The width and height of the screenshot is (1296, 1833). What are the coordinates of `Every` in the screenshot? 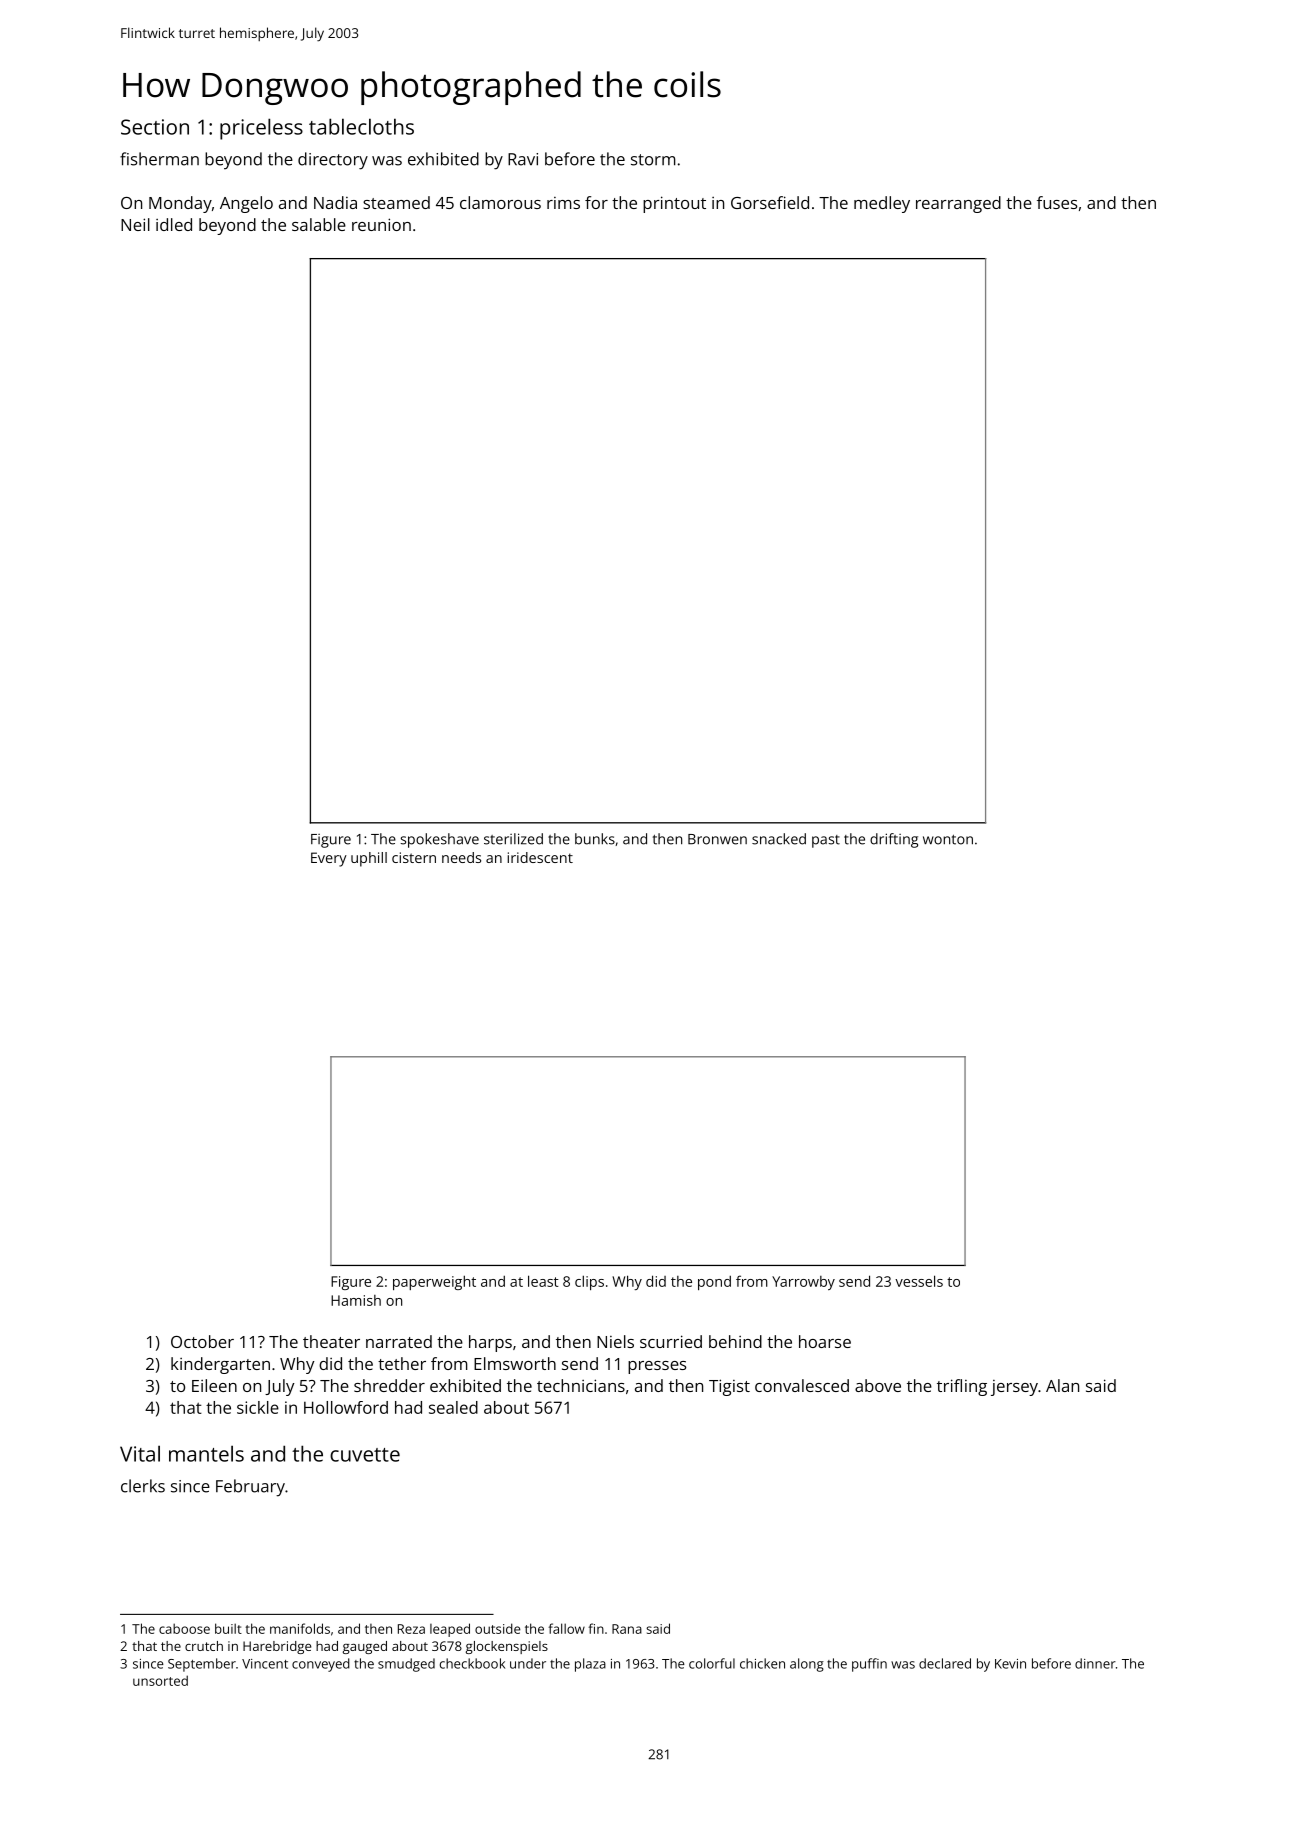 It's located at (329, 859).
